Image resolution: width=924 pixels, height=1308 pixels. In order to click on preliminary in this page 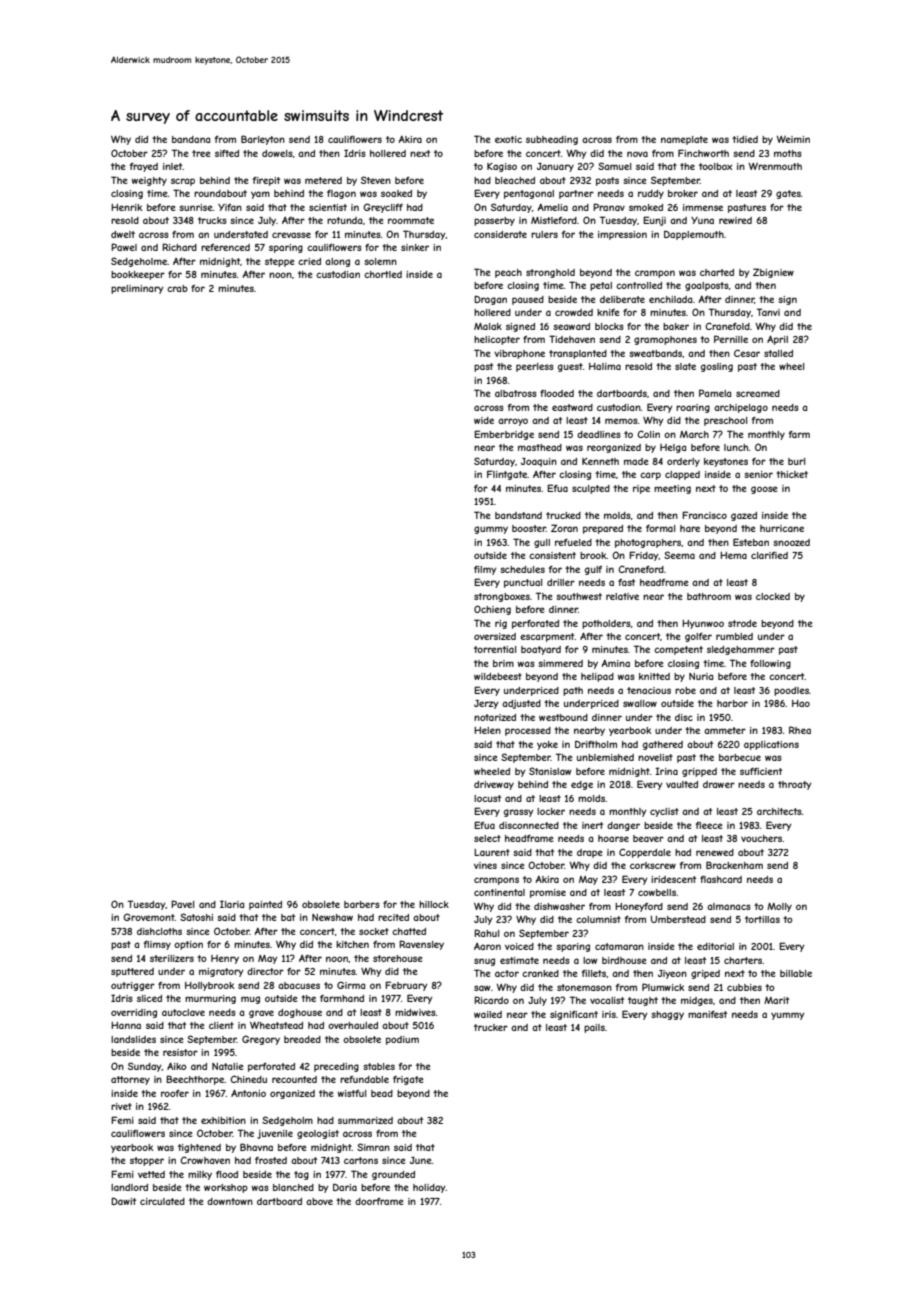, I will do `click(137, 289)`.
